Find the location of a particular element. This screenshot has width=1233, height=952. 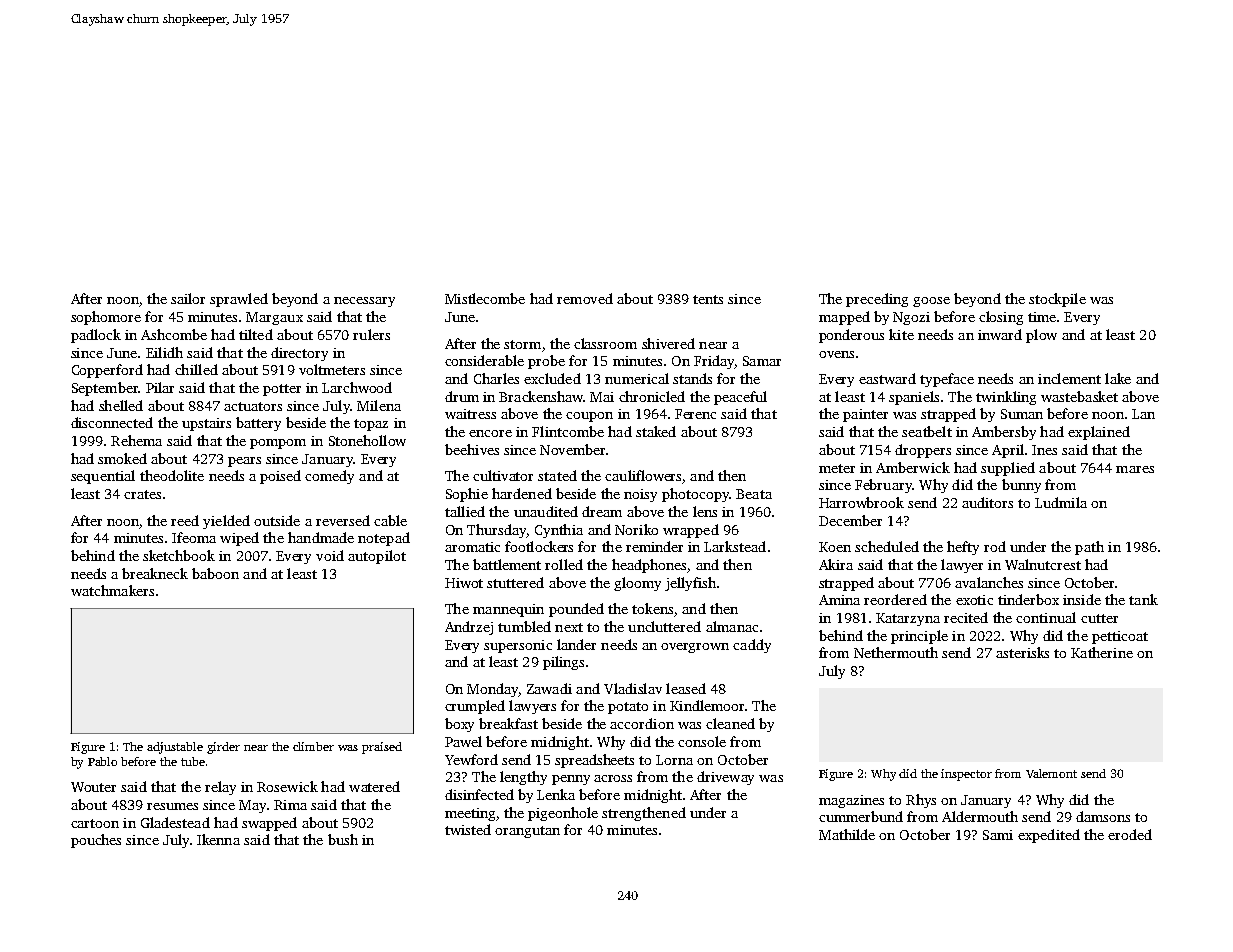

Hiwot is located at coordinates (464, 583).
